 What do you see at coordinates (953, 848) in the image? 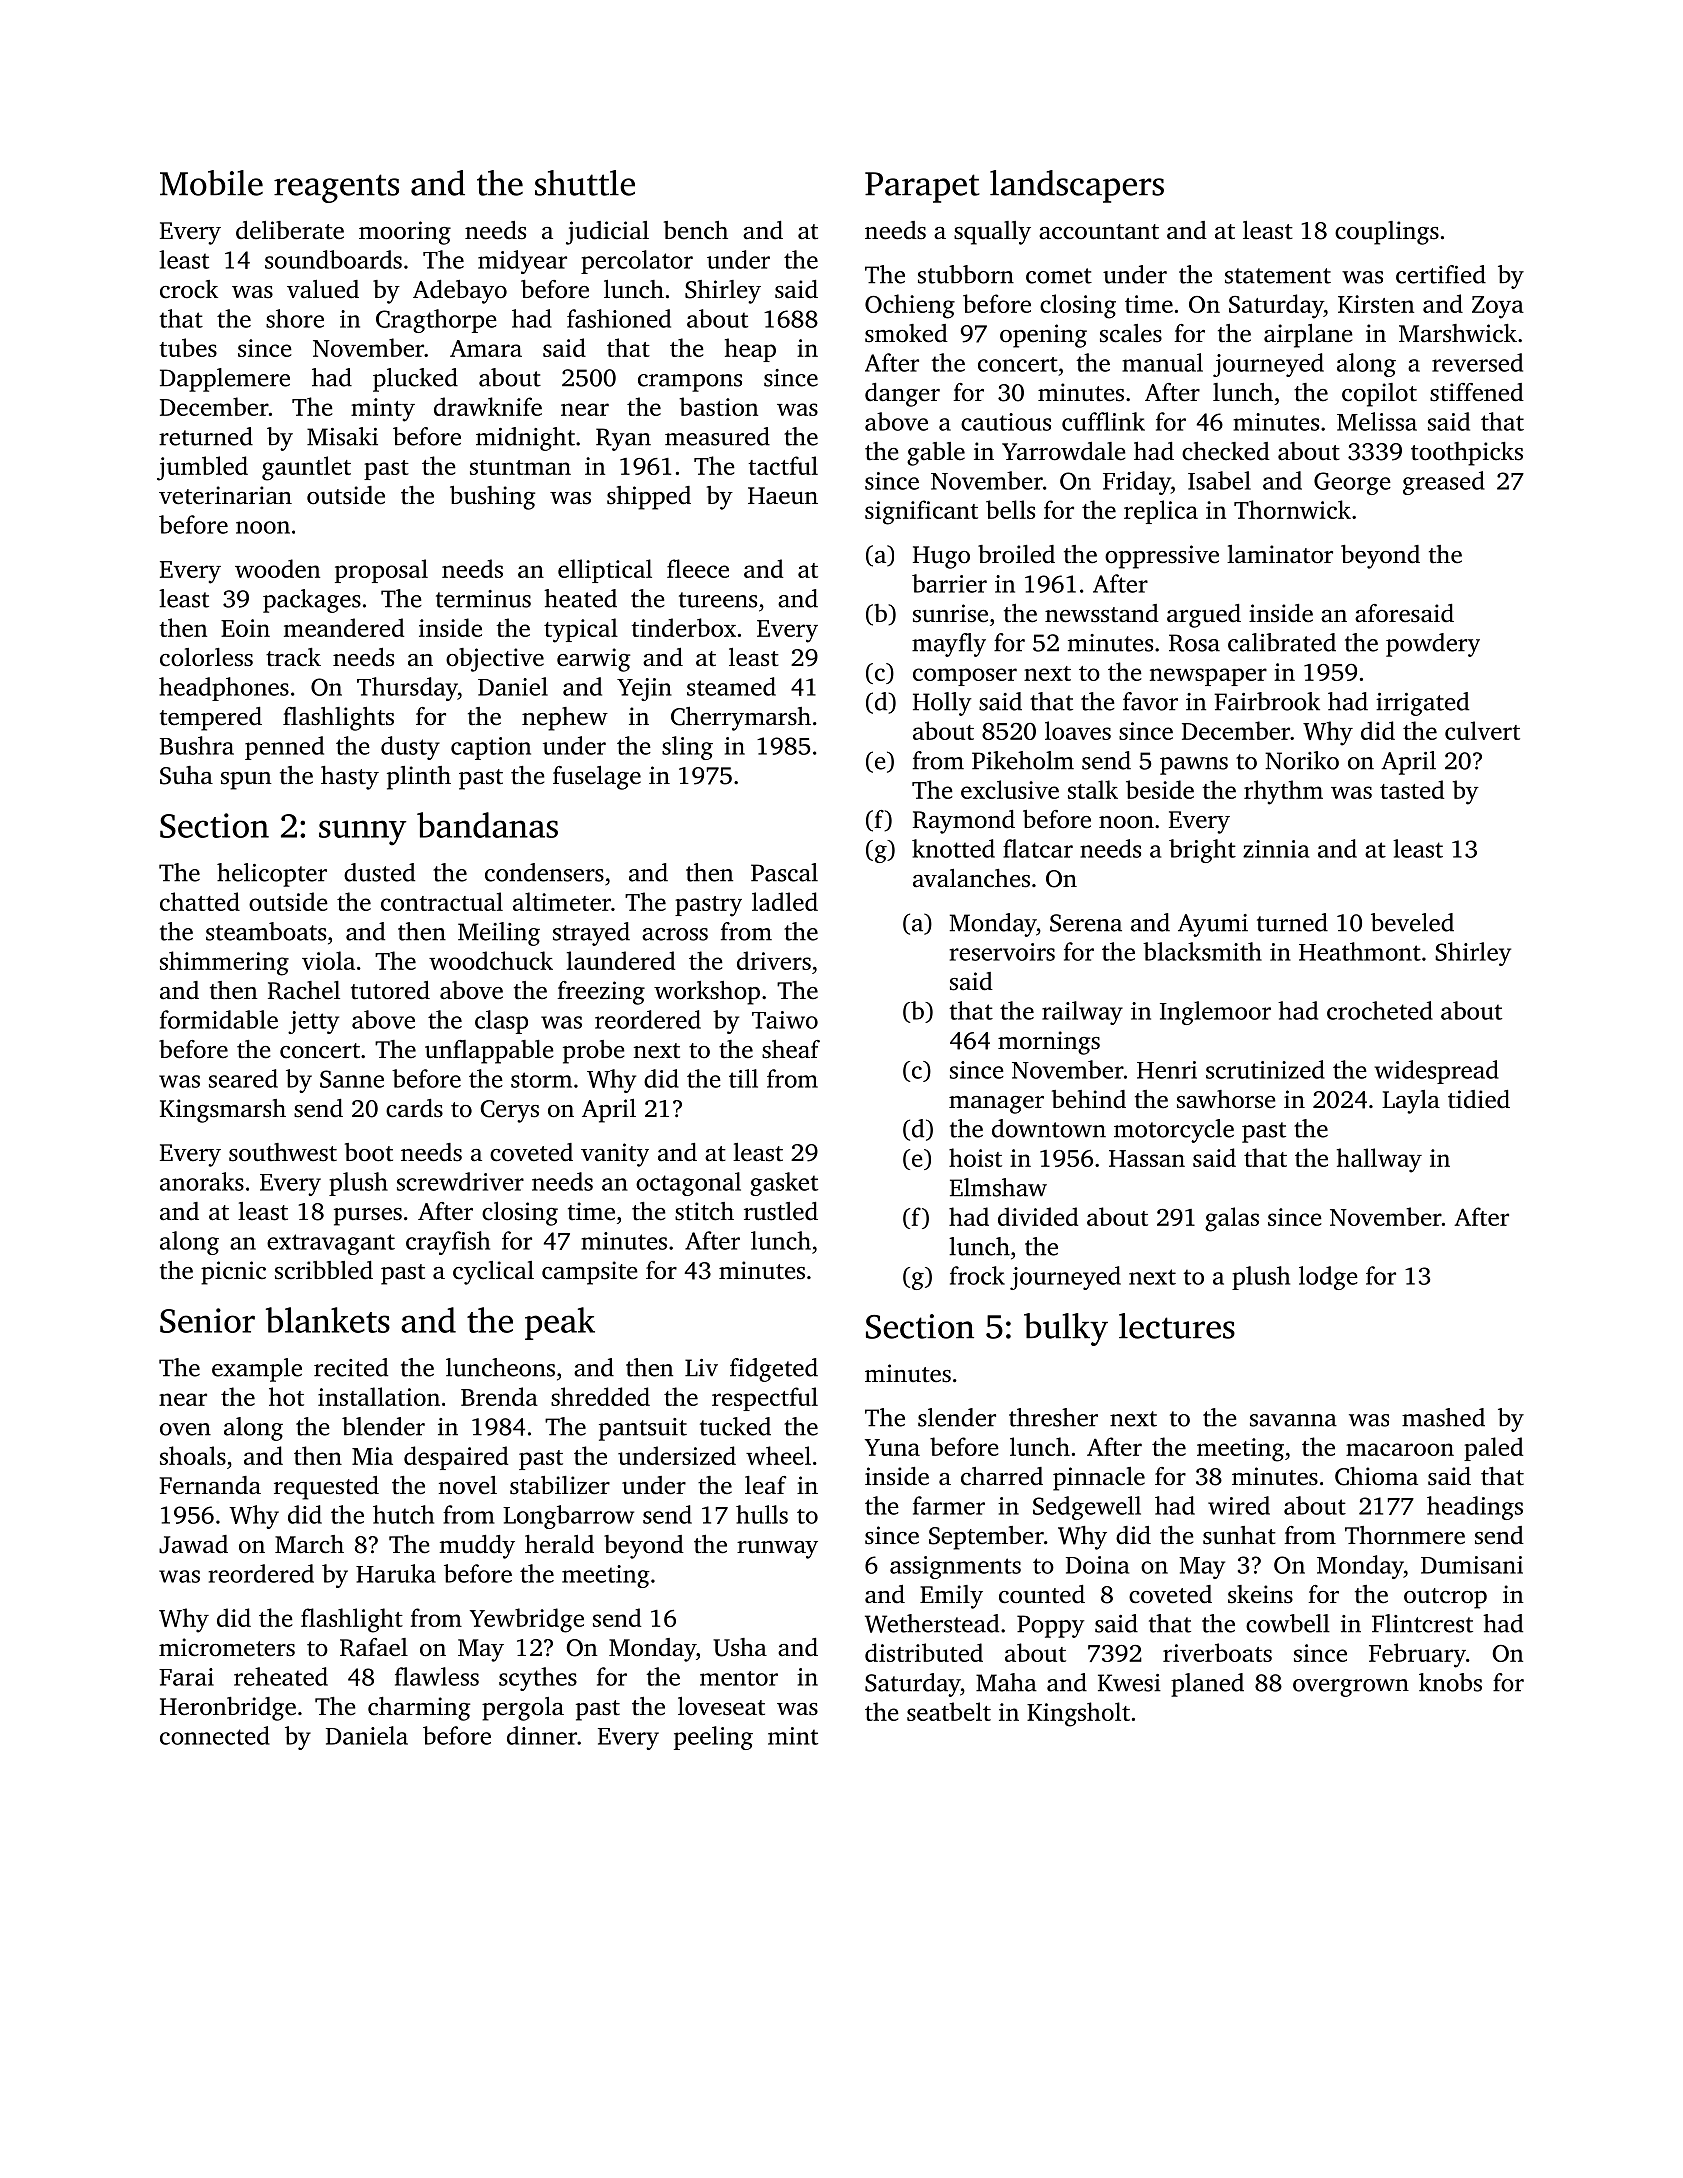
I see `knotted` at bounding box center [953, 848].
